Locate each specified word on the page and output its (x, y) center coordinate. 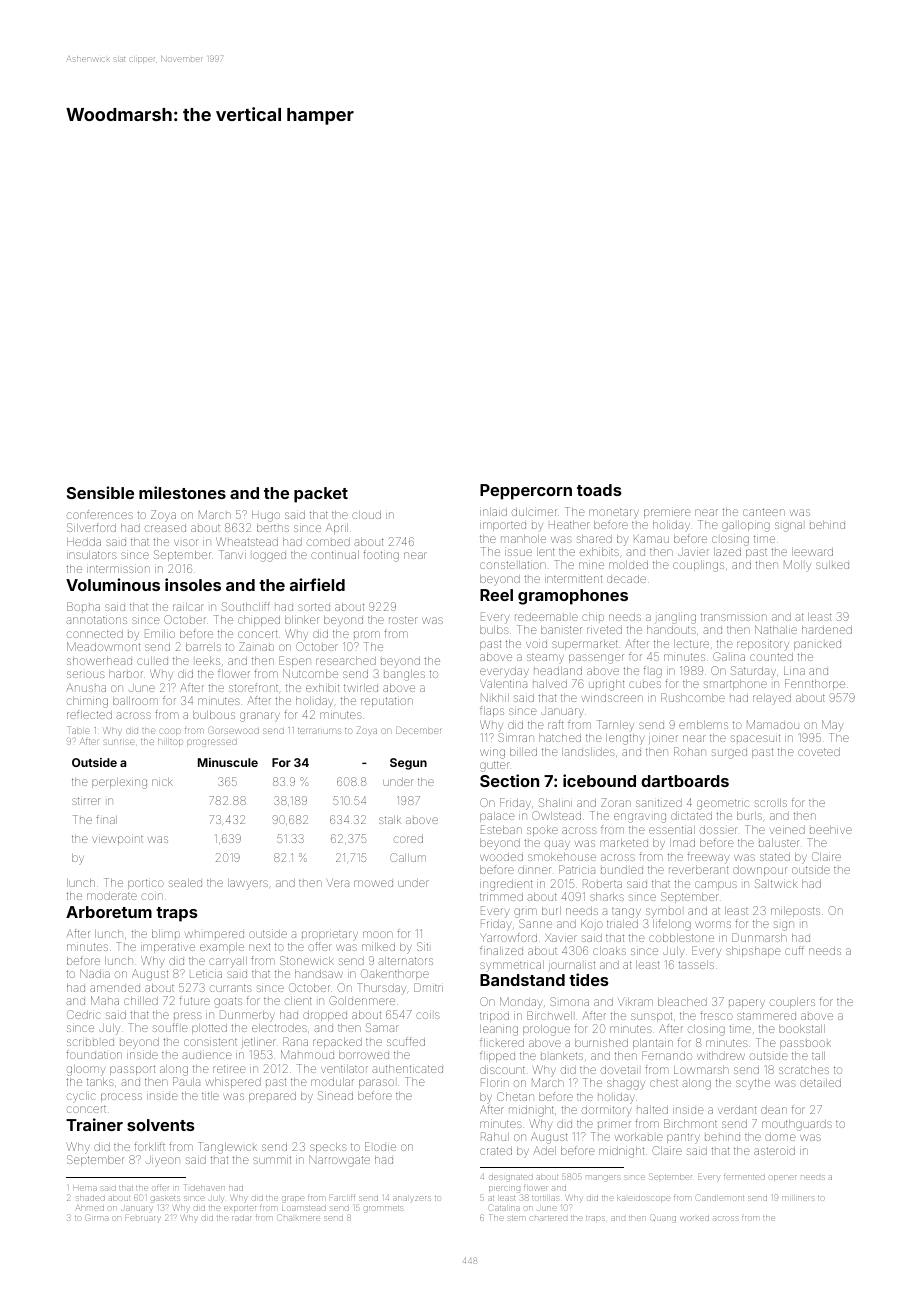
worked (695, 1218)
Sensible (100, 492)
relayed (772, 699)
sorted (314, 607)
